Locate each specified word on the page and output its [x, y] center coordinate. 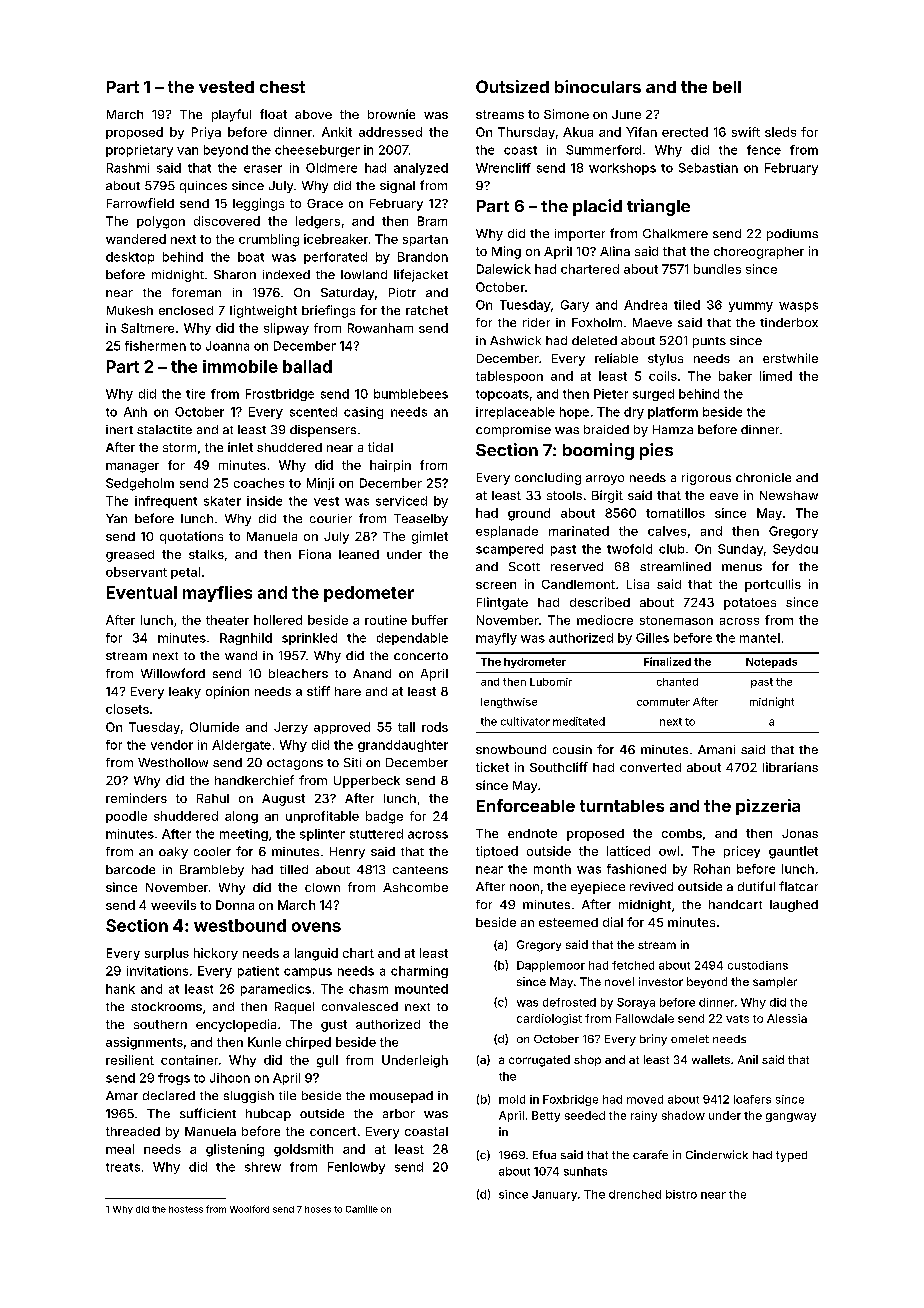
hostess [186, 1209]
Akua [578, 132]
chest [282, 87]
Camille [362, 1209]
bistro [681, 1194]
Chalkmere [675, 233]
